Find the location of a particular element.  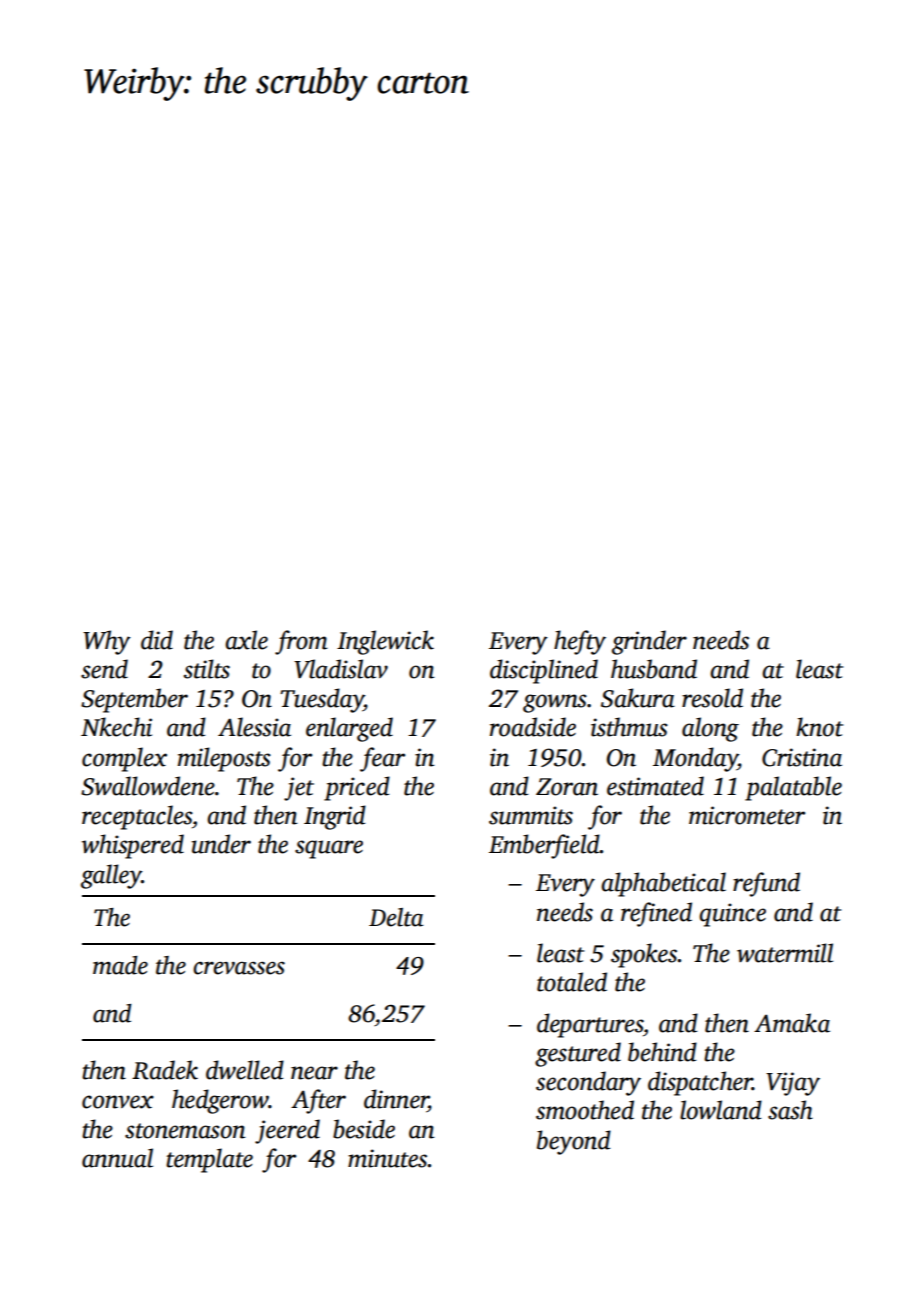

roadside is located at coordinates (533, 727).
